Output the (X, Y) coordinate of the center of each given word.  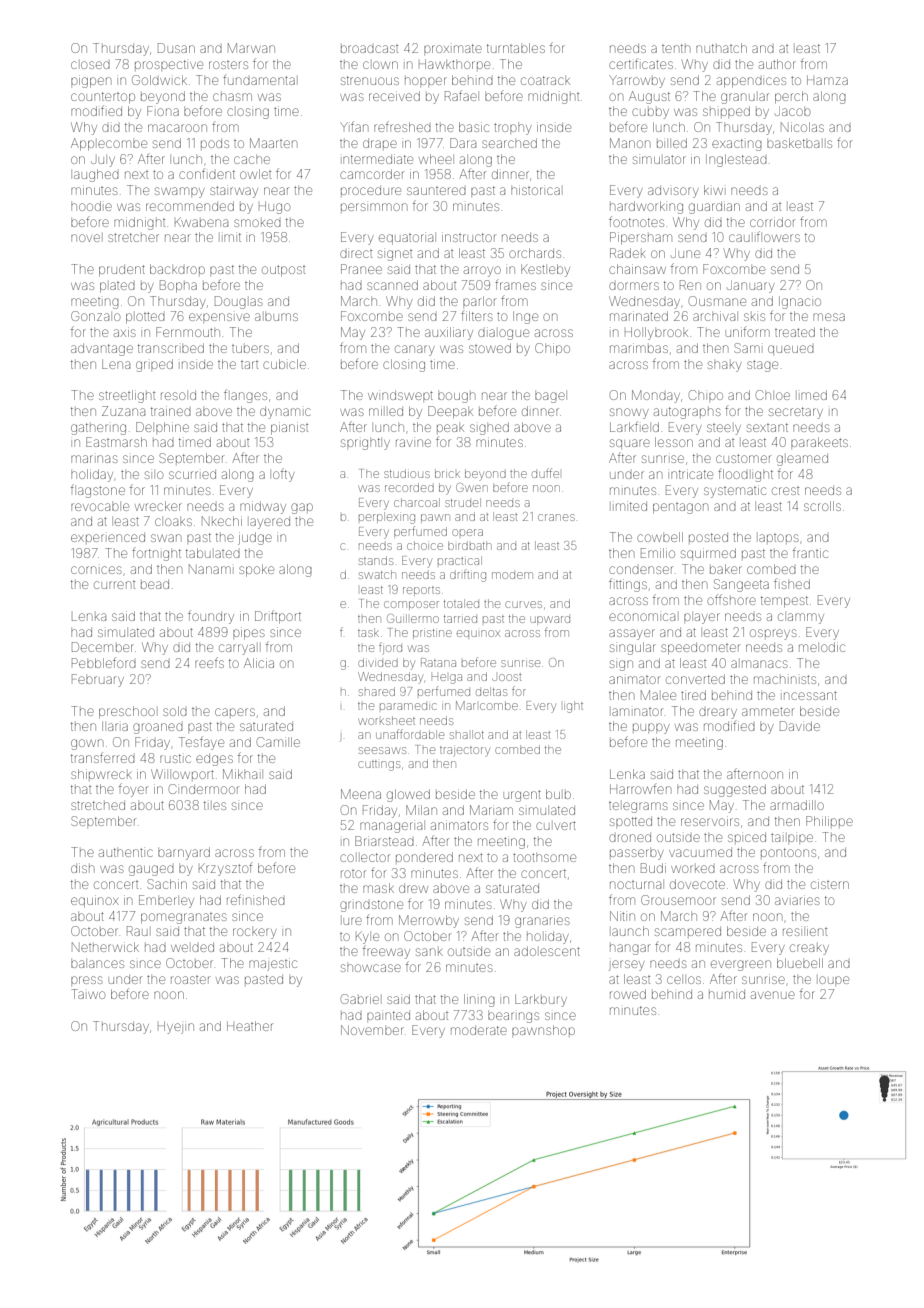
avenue (773, 995)
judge (255, 538)
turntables (516, 48)
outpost (283, 271)
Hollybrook (656, 333)
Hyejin (176, 1027)
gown (87, 744)
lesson (674, 442)
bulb (558, 794)
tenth (676, 48)
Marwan (251, 48)
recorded (409, 487)
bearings (513, 1017)
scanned (392, 285)
